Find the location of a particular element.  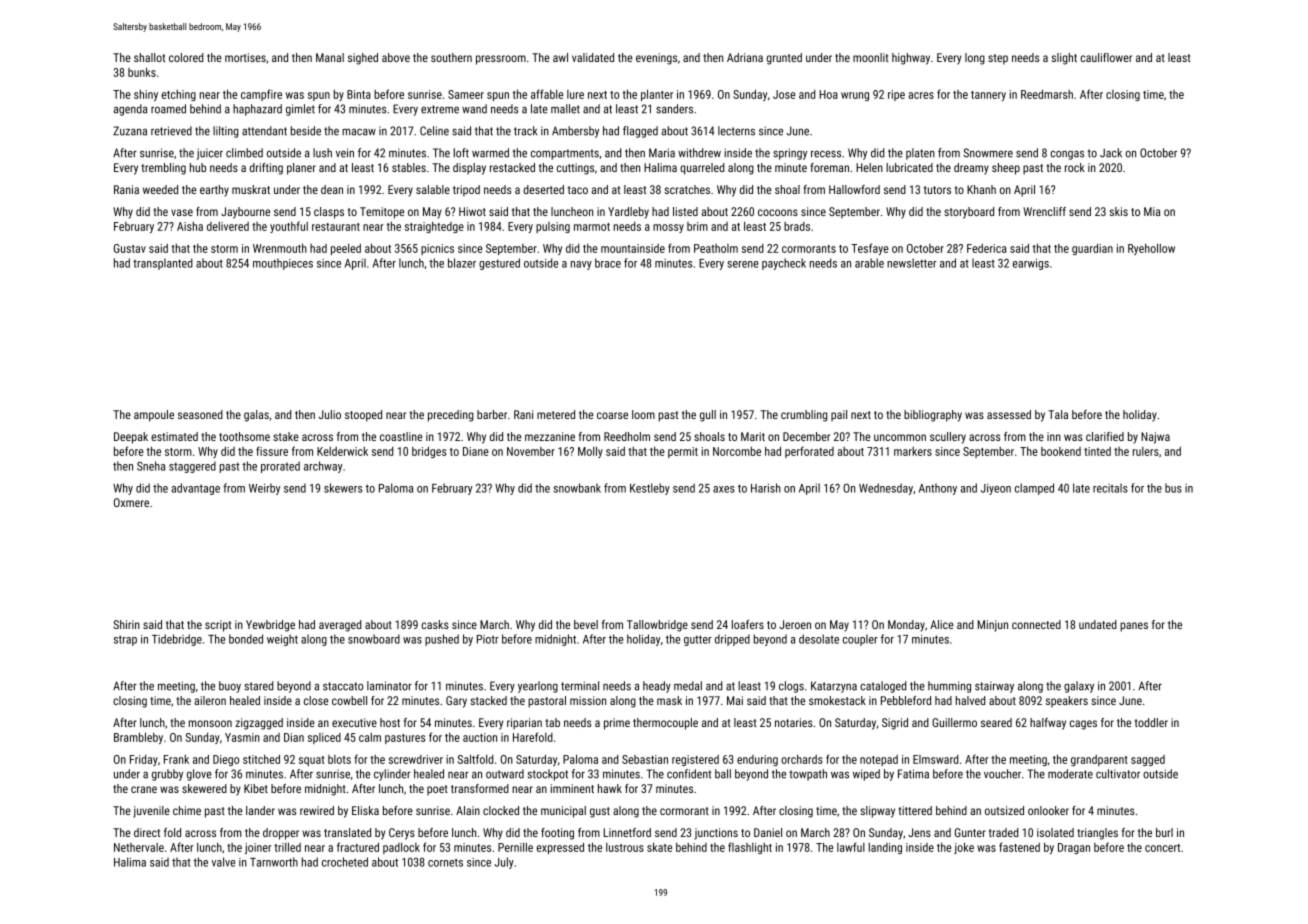

Mia is located at coordinates (1152, 211).
